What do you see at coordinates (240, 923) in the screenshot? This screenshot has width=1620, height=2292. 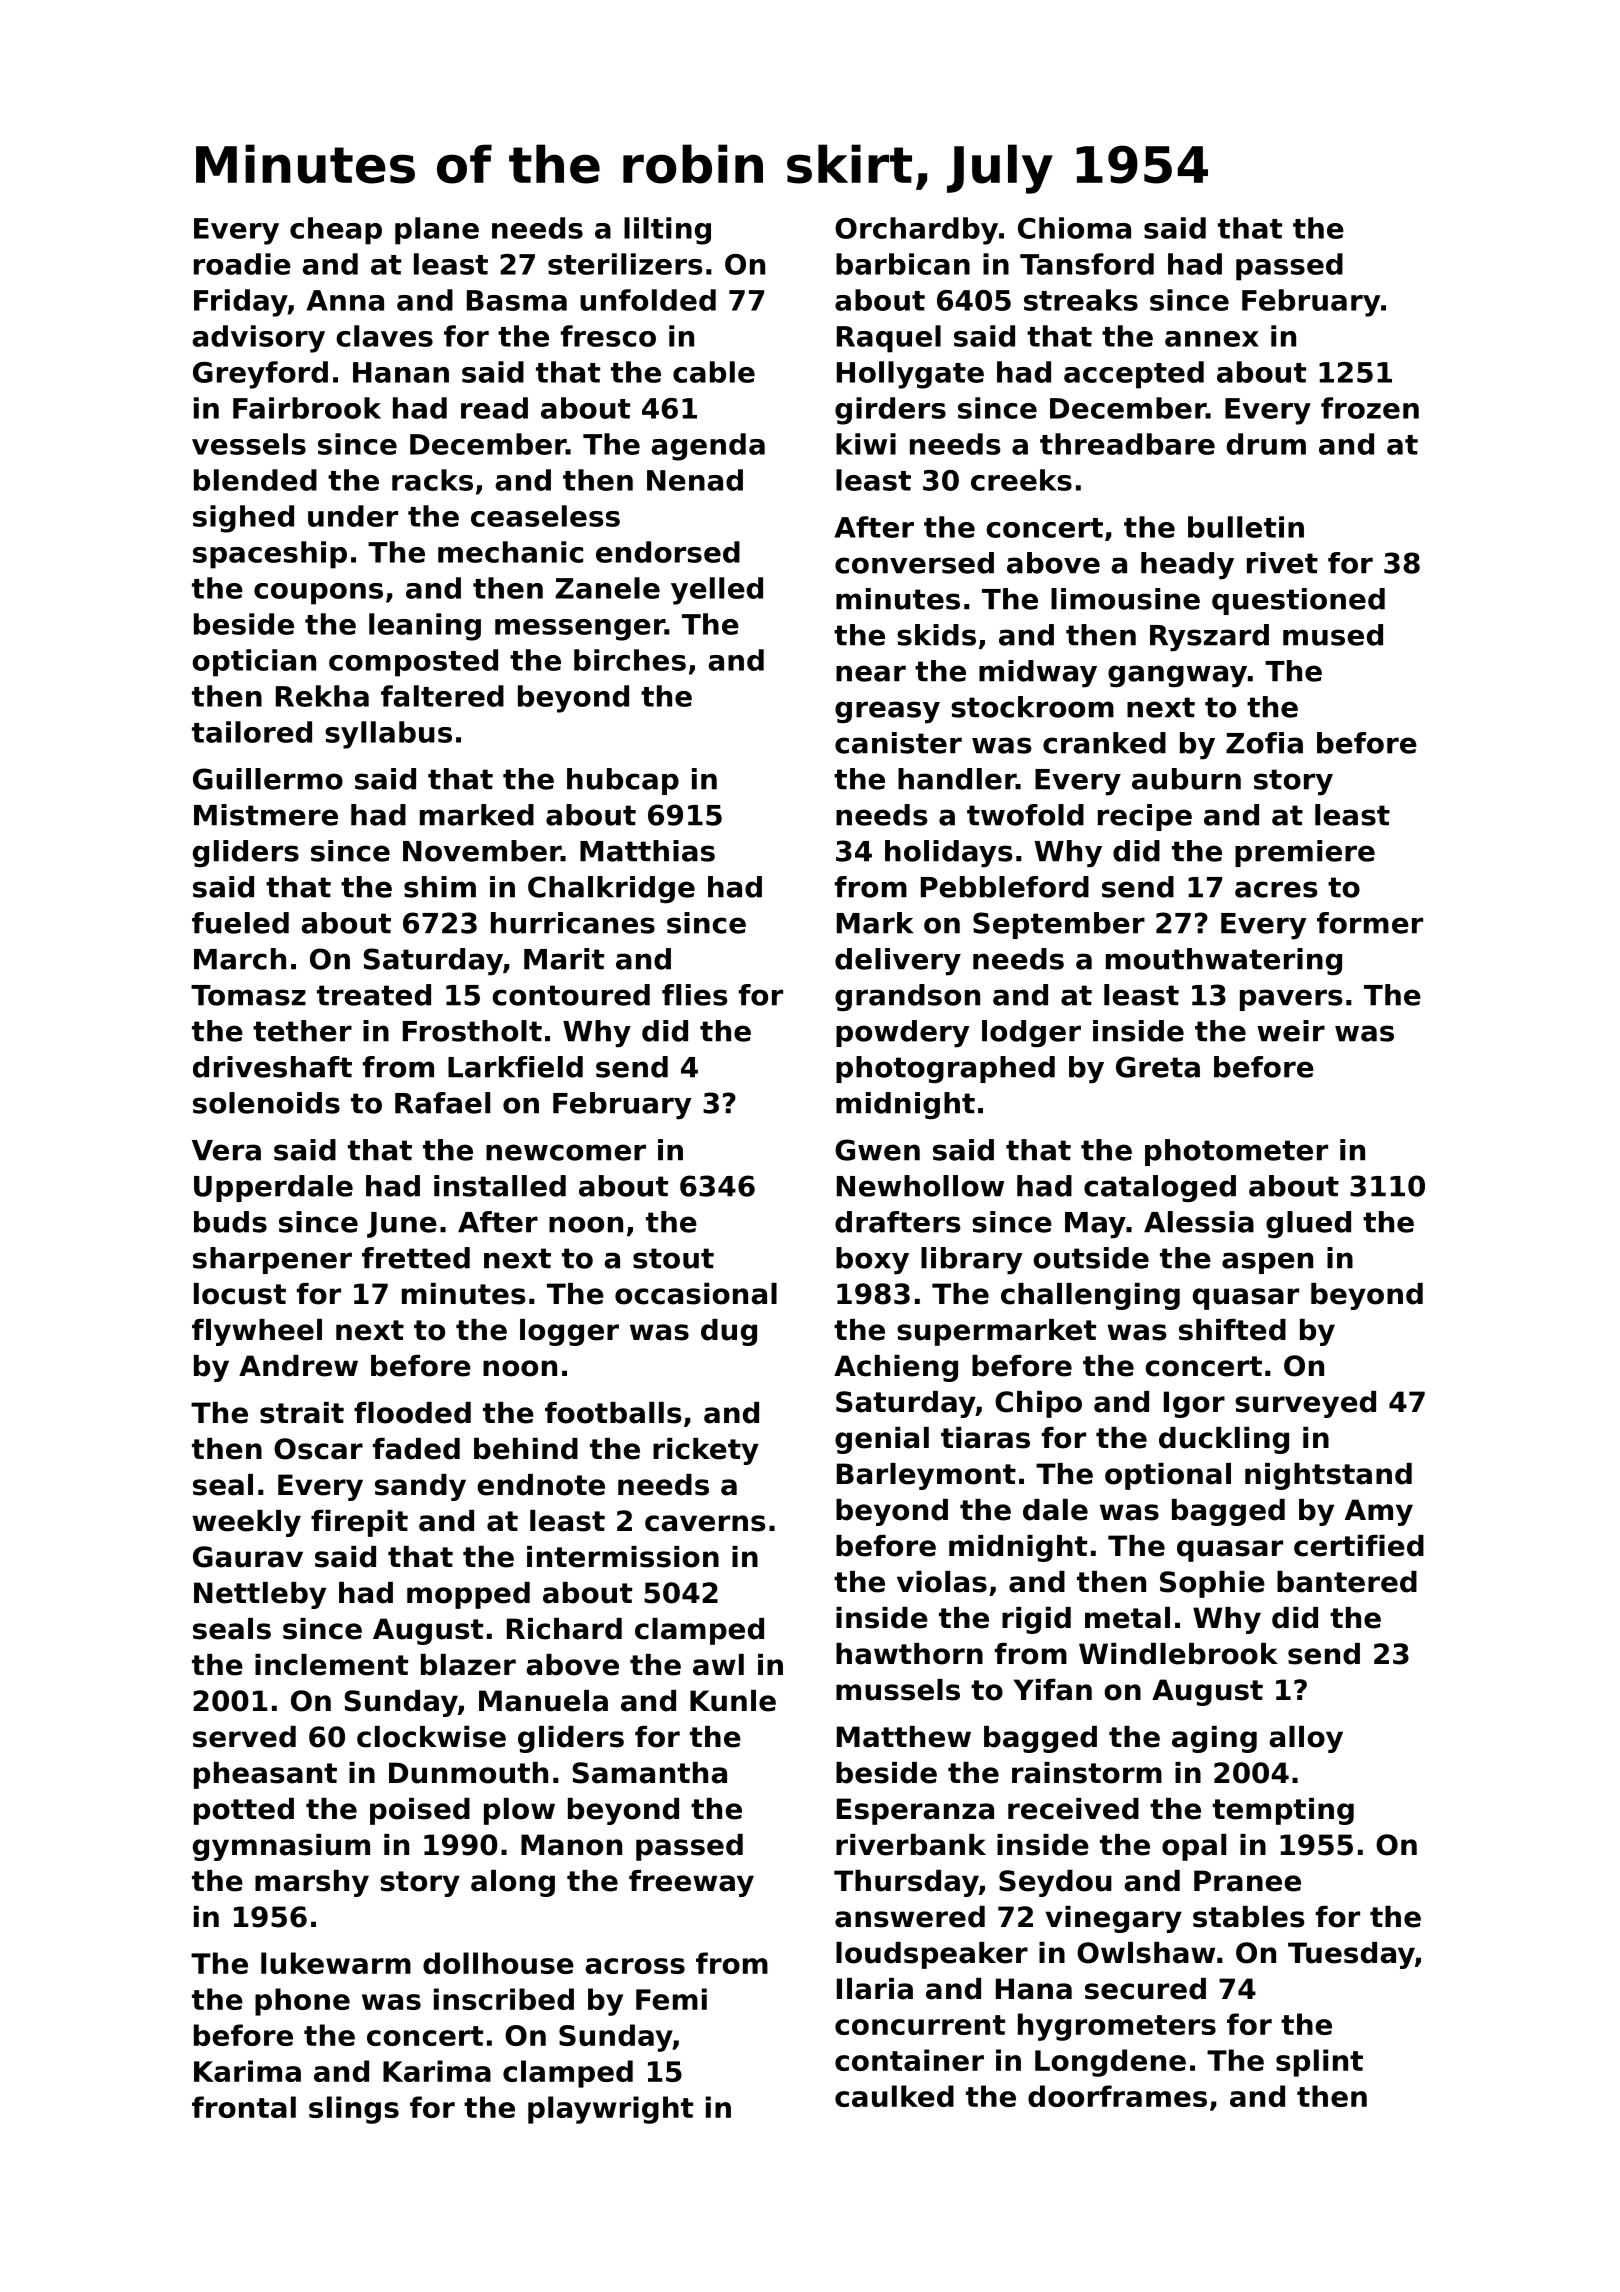 I see `fueled` at bounding box center [240, 923].
